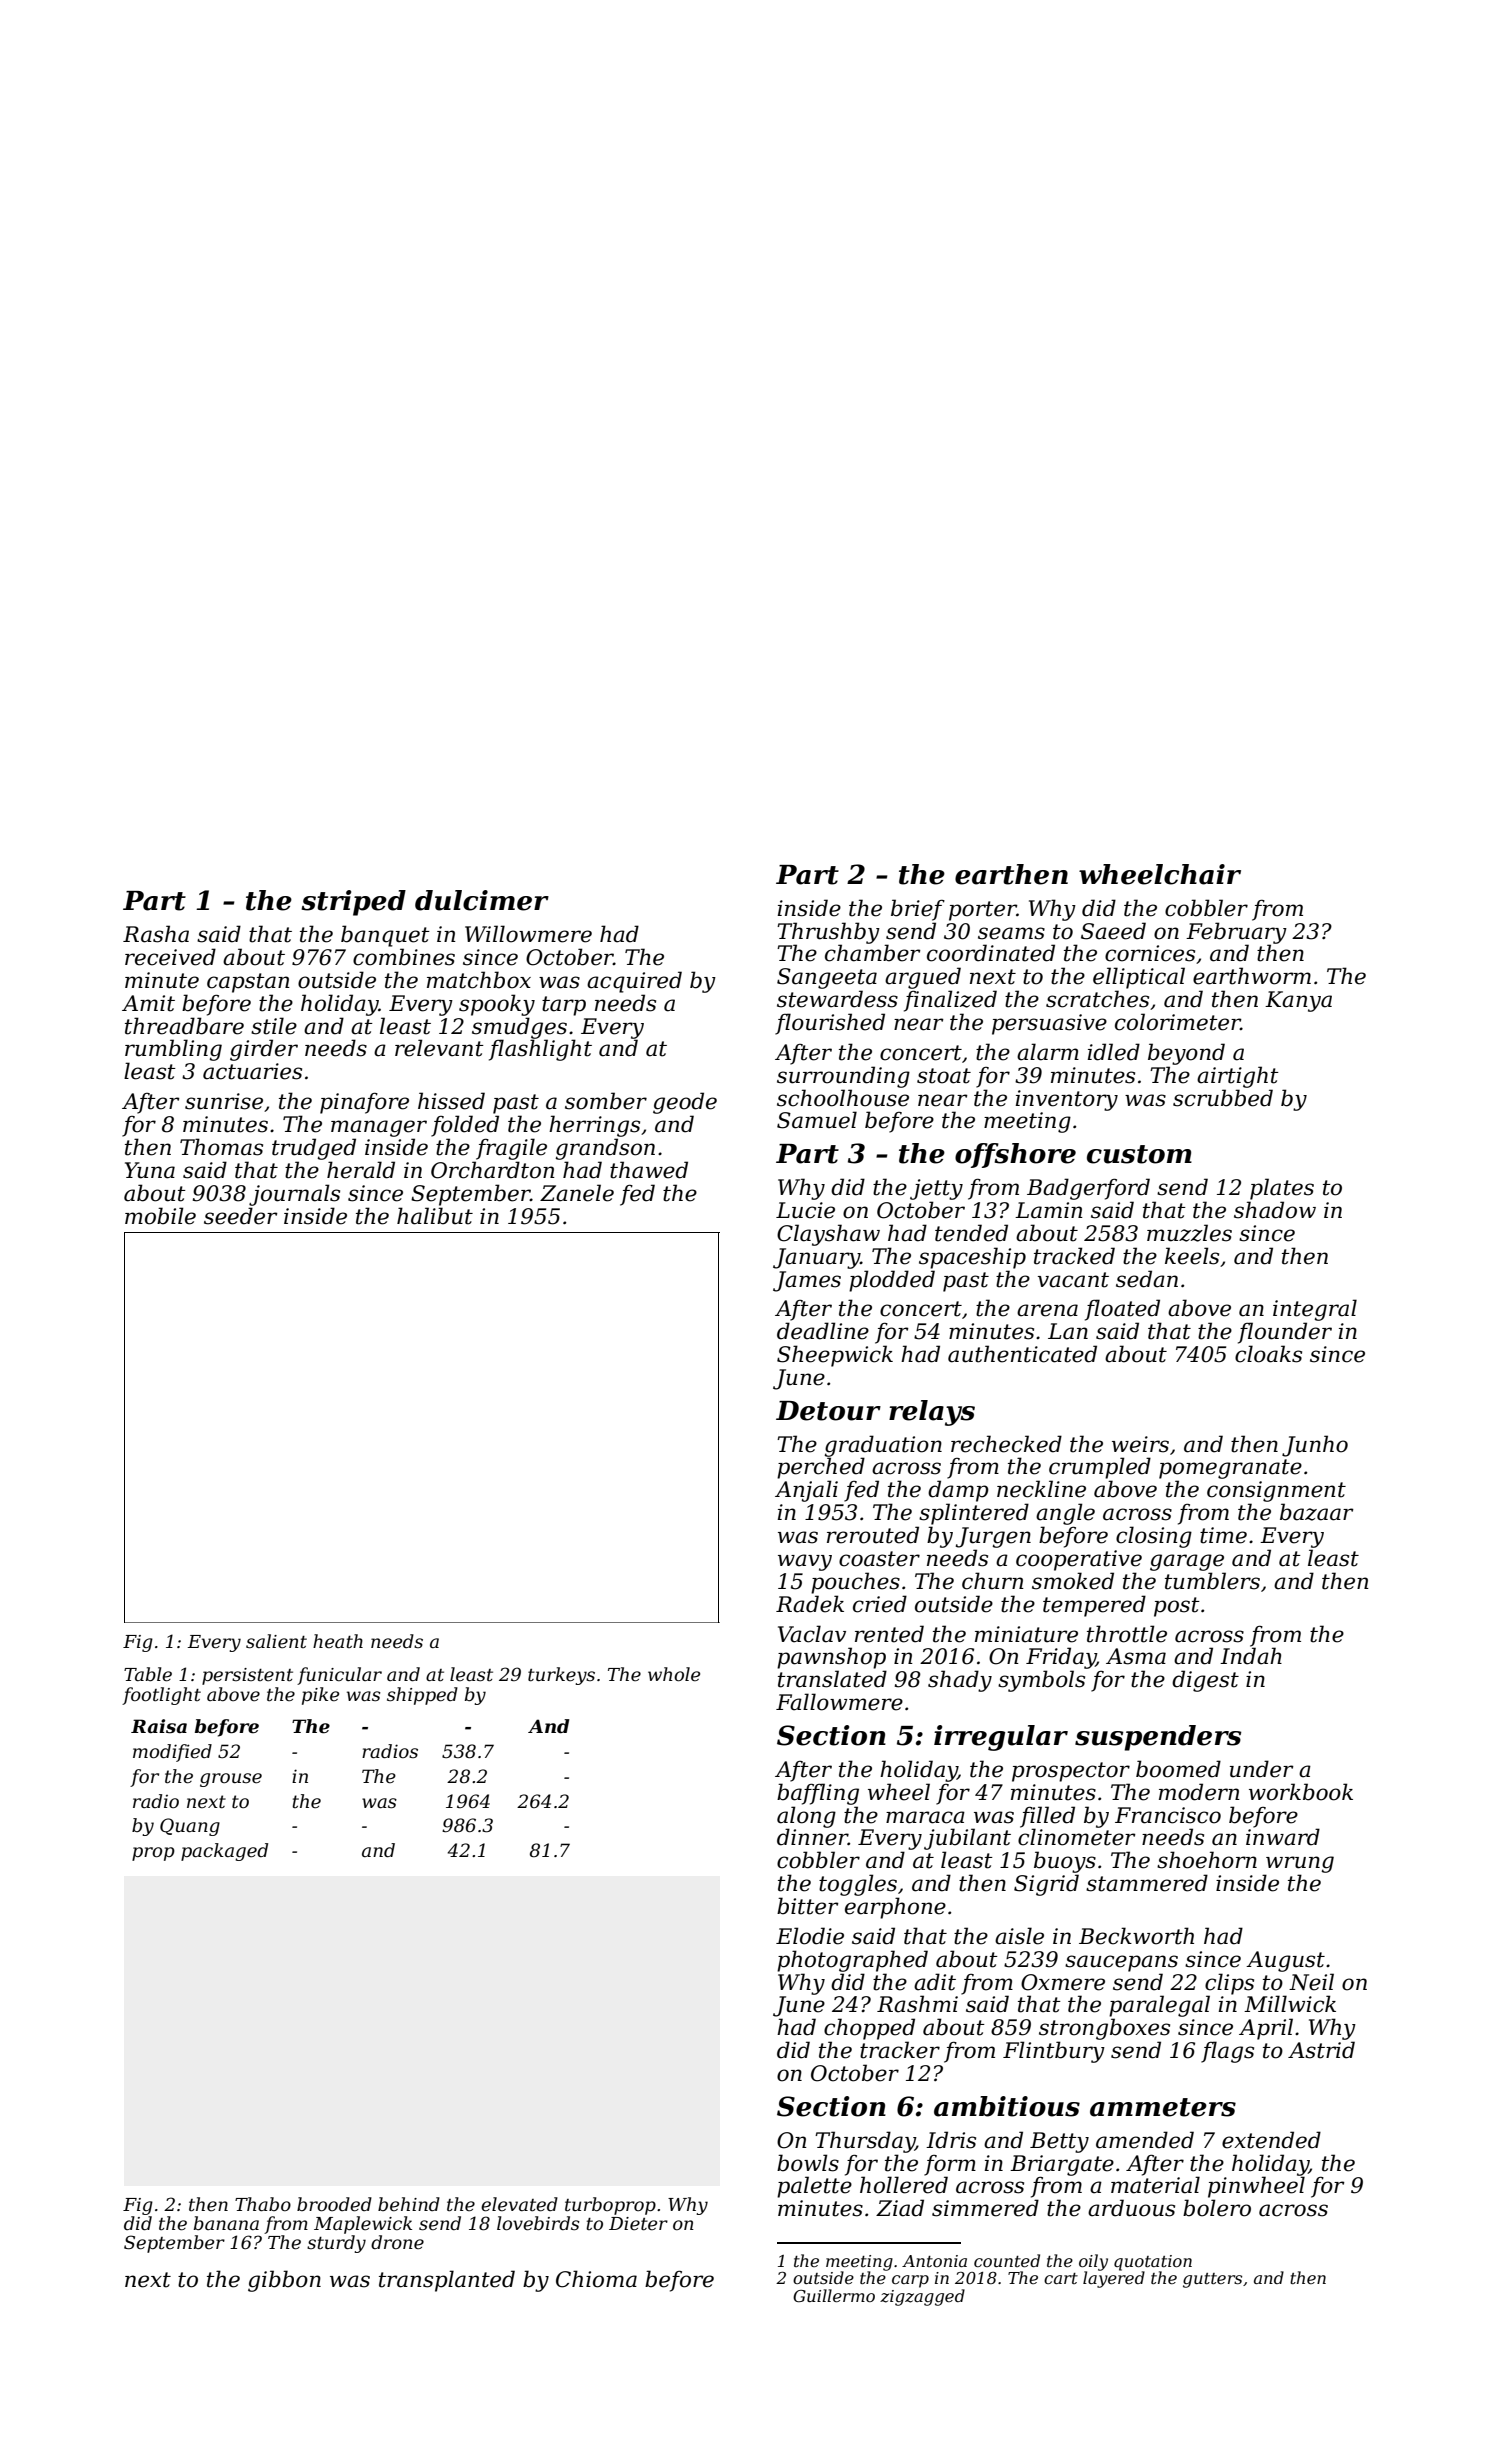 This screenshot has width=1496, height=2464. I want to click on Indah, so click(1251, 1656).
